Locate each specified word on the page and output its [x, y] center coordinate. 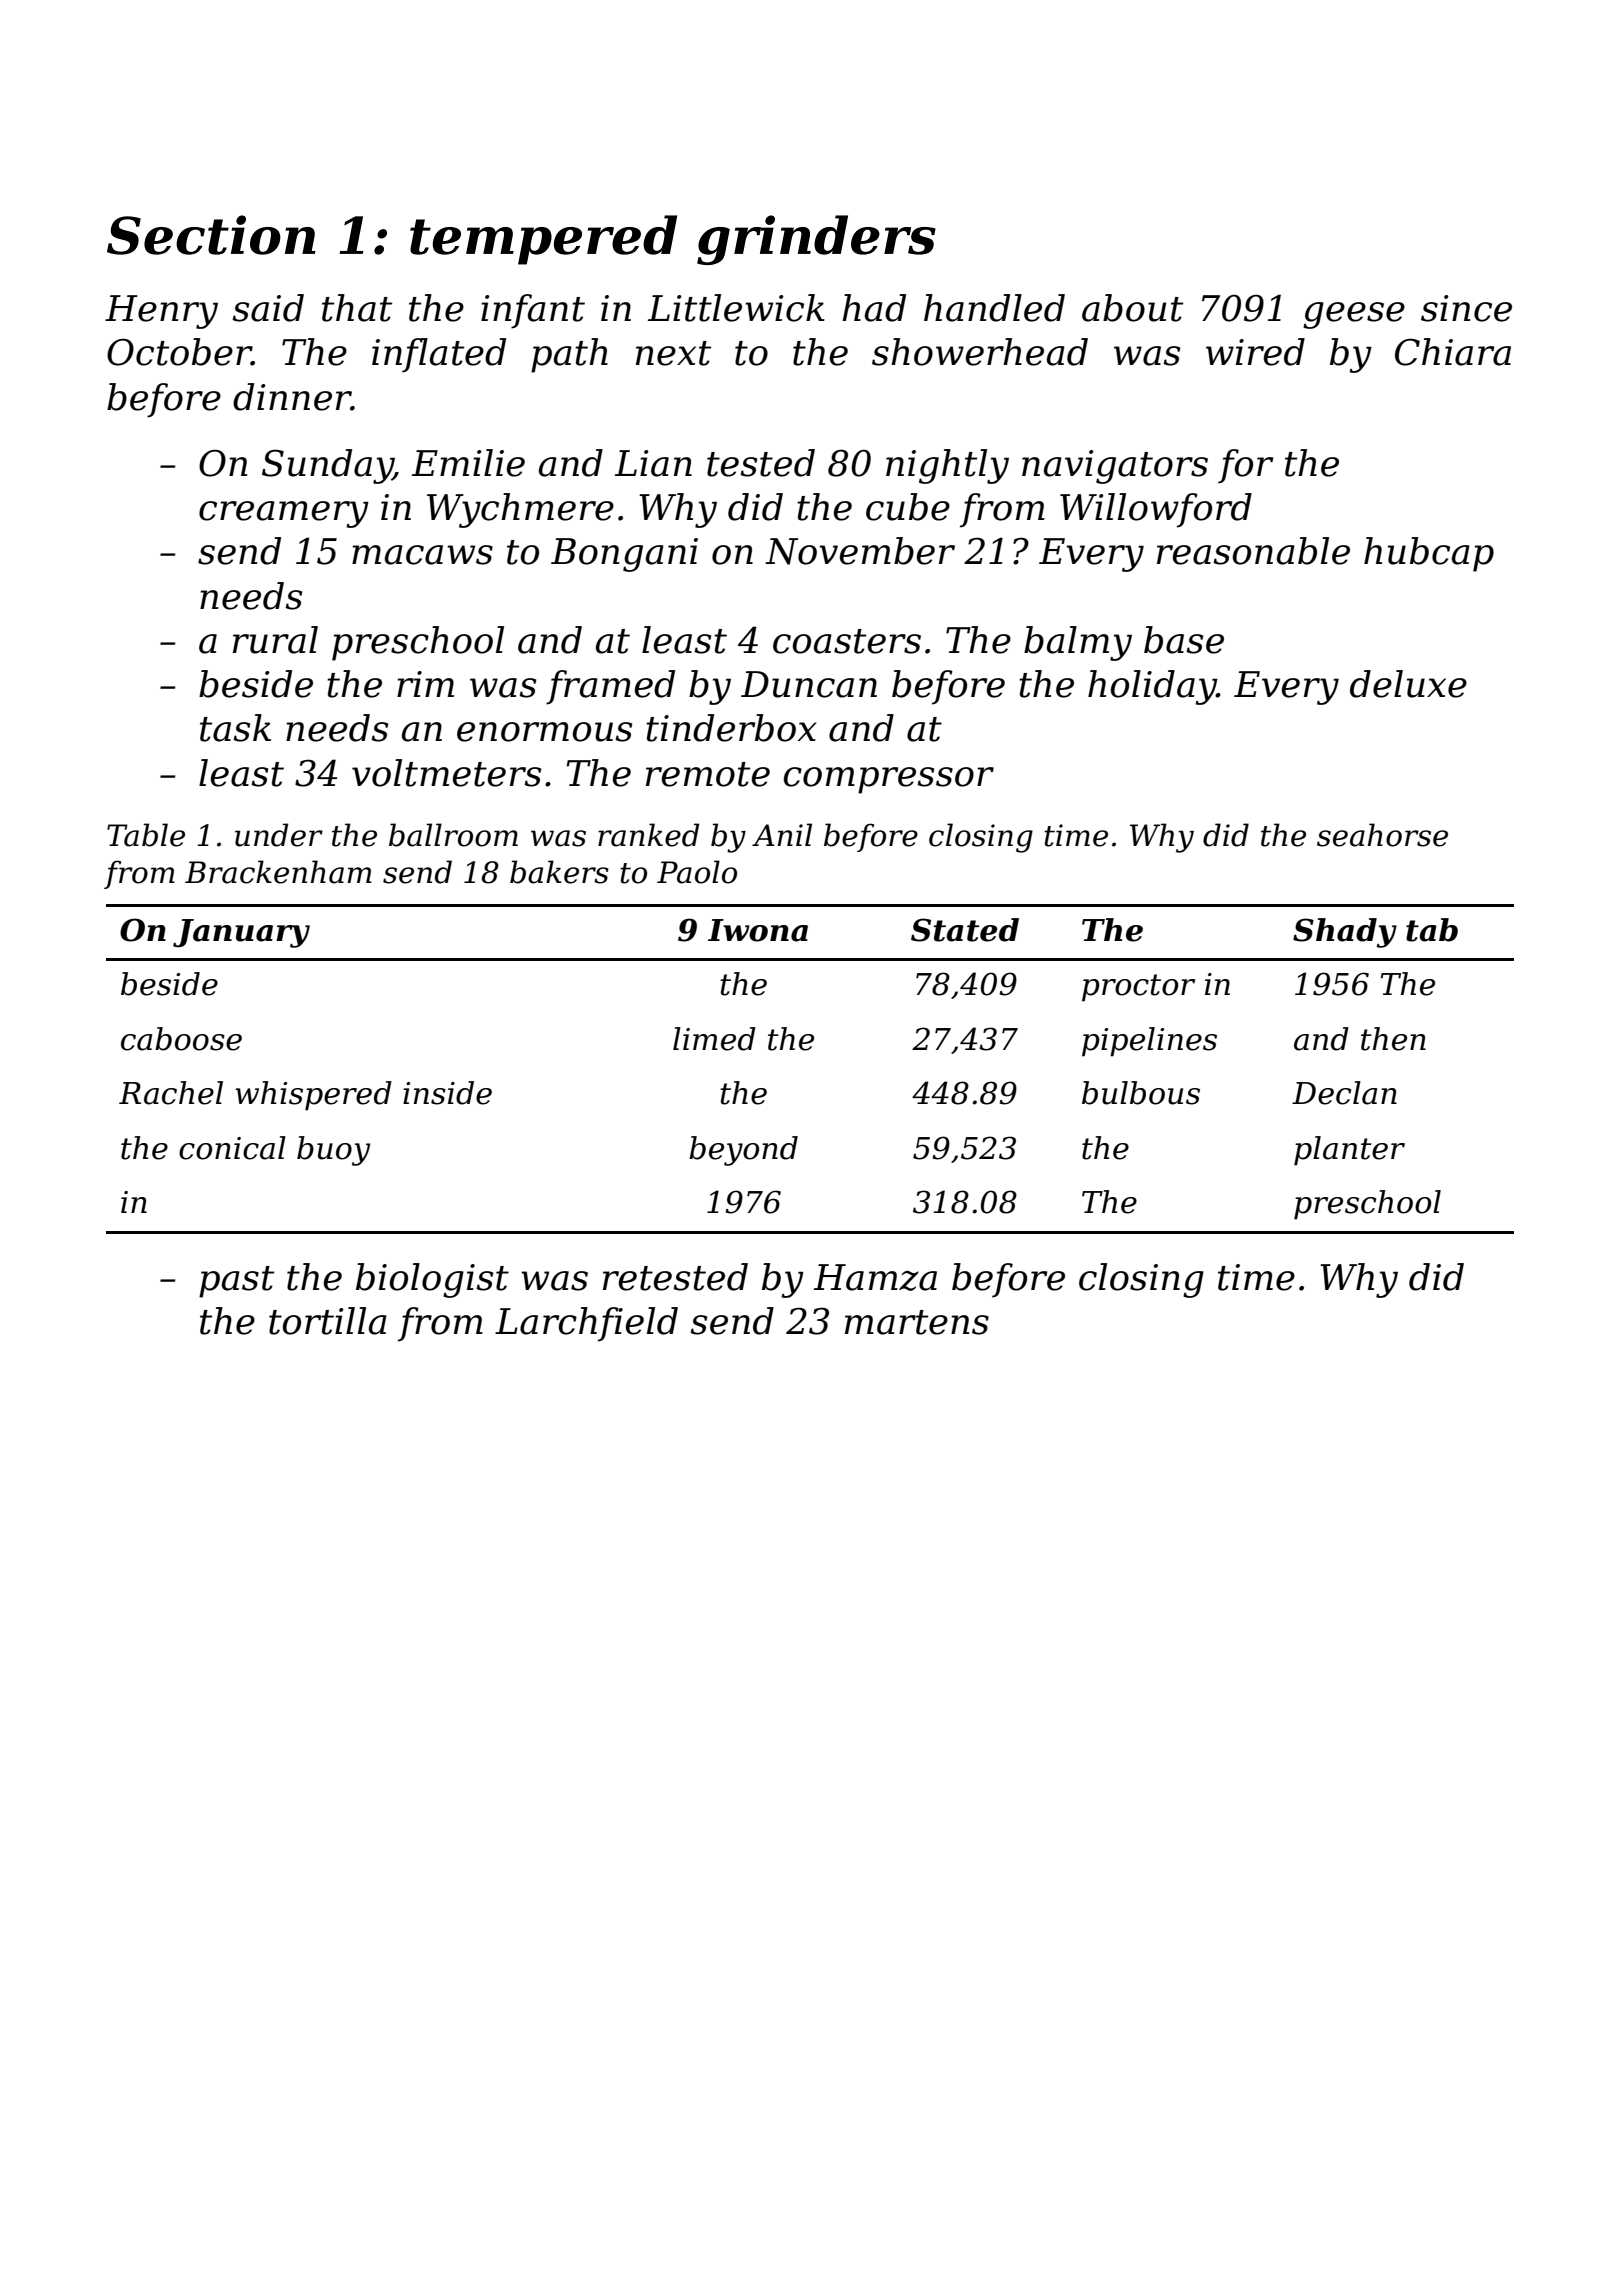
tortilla [328, 1321]
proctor [1138, 988]
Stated [965, 930]
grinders [816, 240]
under [279, 835]
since [1466, 308]
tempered [543, 240]
